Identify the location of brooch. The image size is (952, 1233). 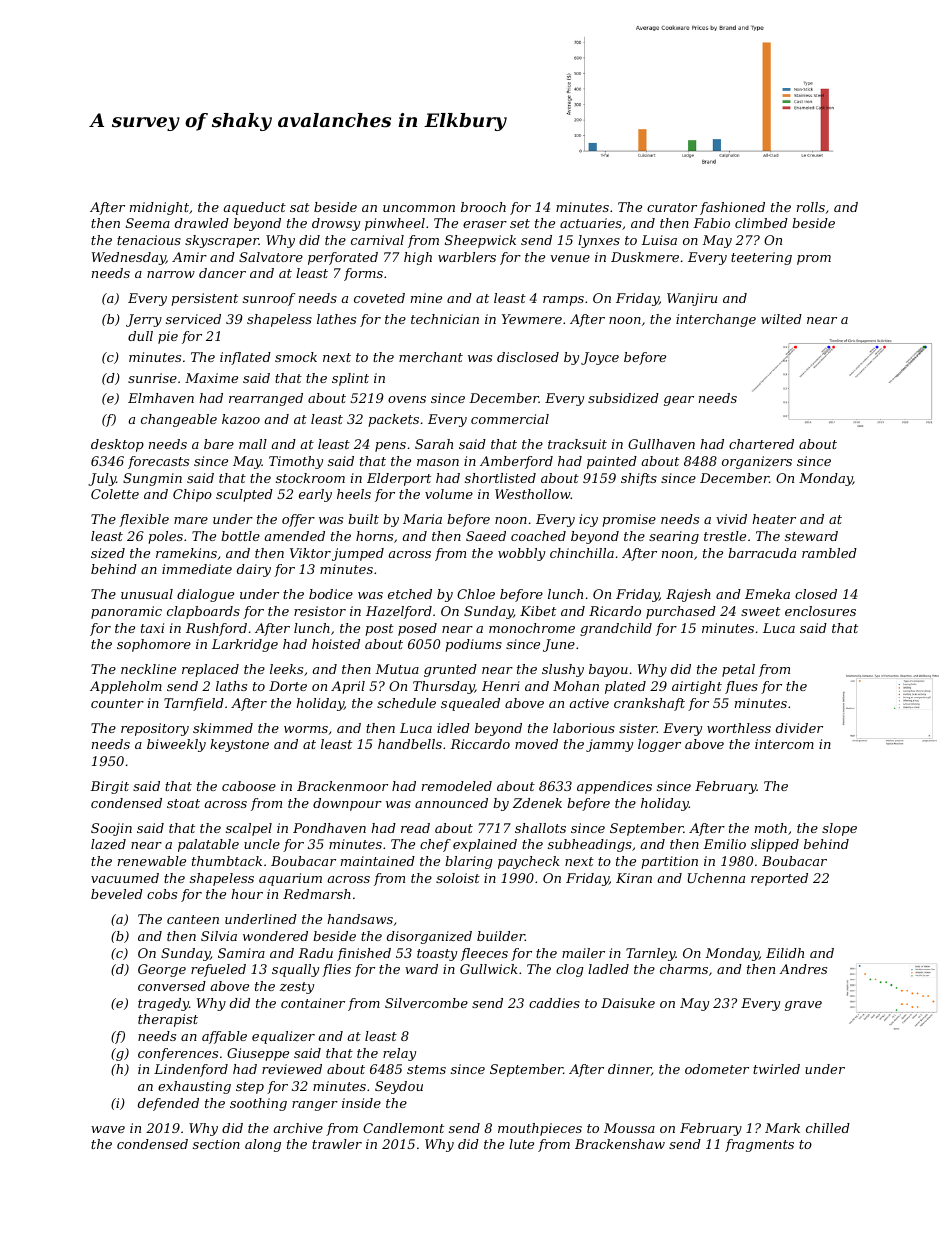
(483, 207).
